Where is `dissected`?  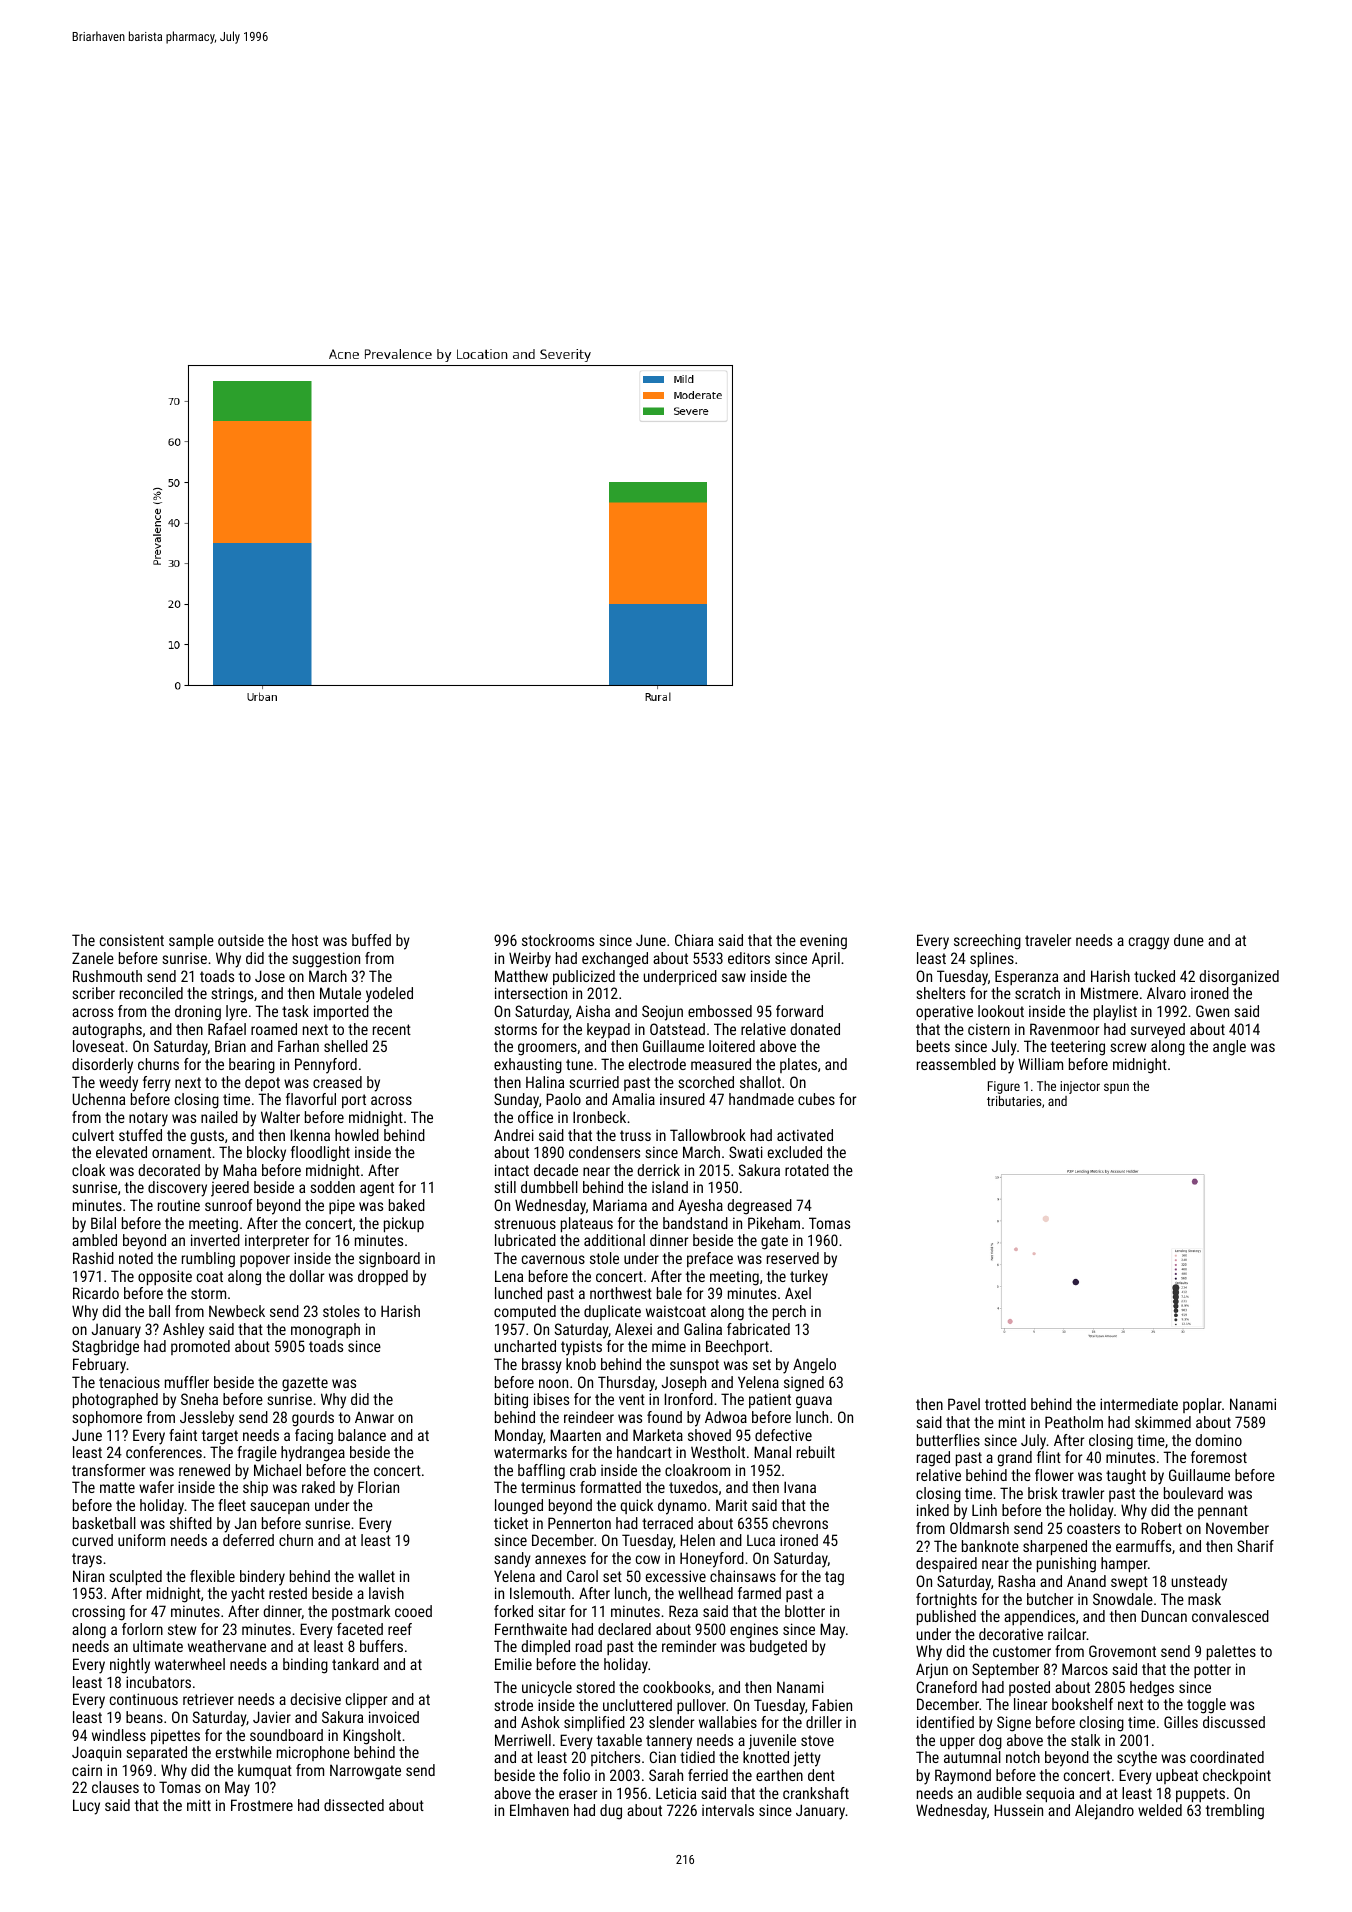
dissected is located at coordinates (354, 1805).
